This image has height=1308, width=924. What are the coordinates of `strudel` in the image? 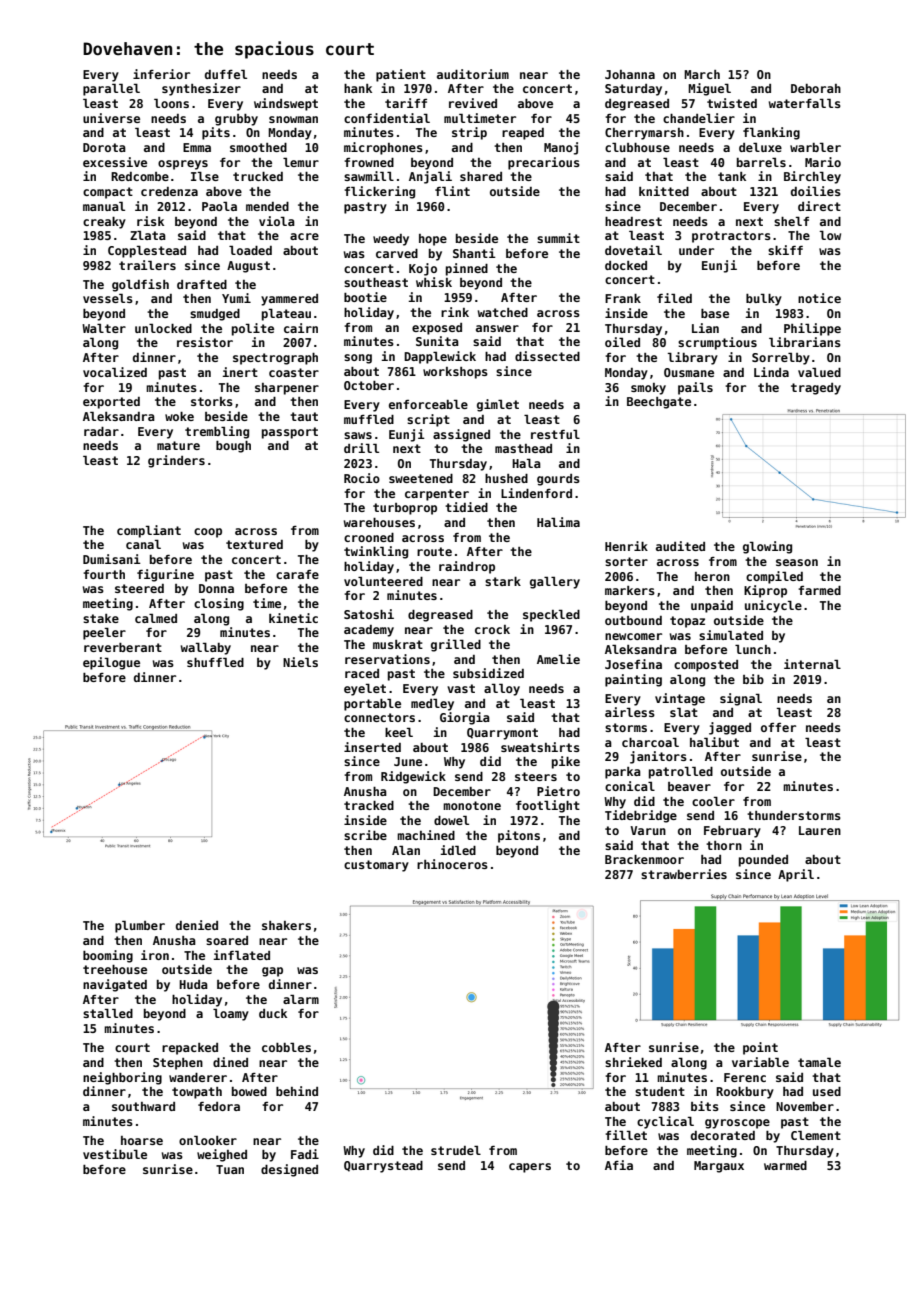 It's located at (456, 1150).
